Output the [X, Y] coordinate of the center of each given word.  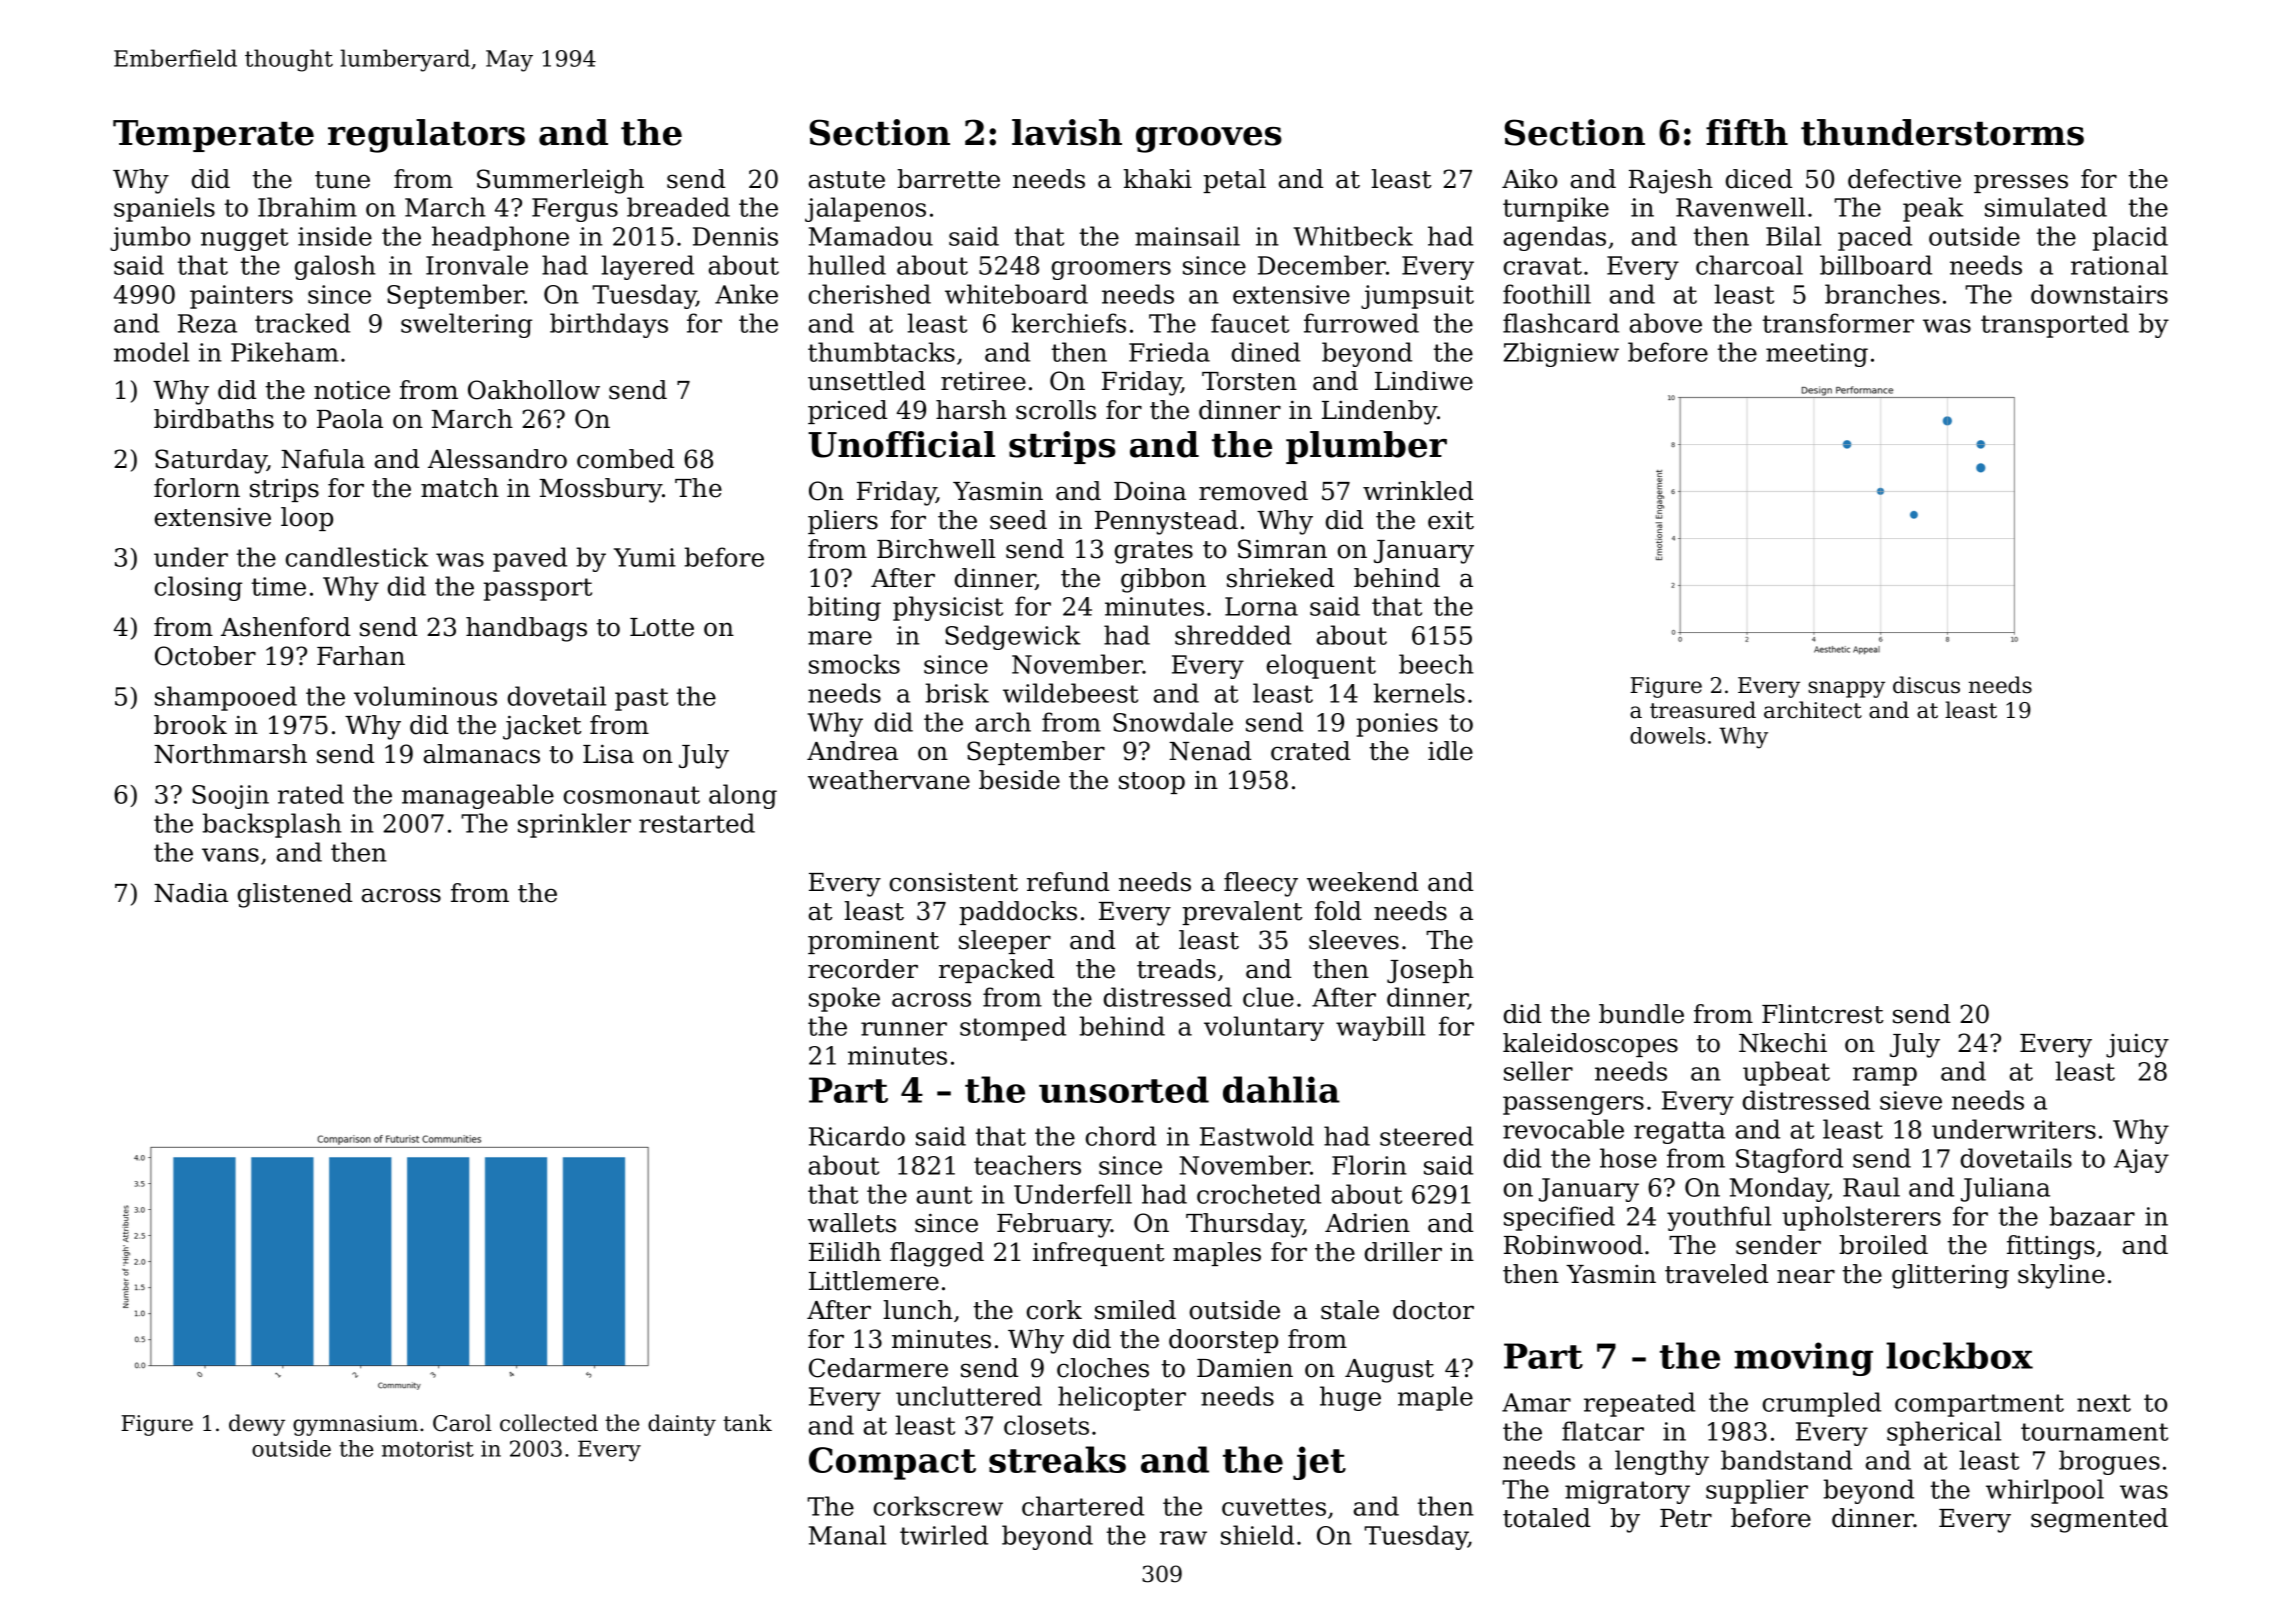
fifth [1747, 132]
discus [1926, 685]
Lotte [662, 627]
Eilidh [845, 1252]
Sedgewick [1012, 637]
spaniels [164, 209]
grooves [1209, 140]
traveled [1716, 1274]
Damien [1245, 1368]
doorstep [1223, 1341]
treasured [1703, 710]
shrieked [1280, 578]
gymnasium [355, 1425]
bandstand [1786, 1460]
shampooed [226, 698]
